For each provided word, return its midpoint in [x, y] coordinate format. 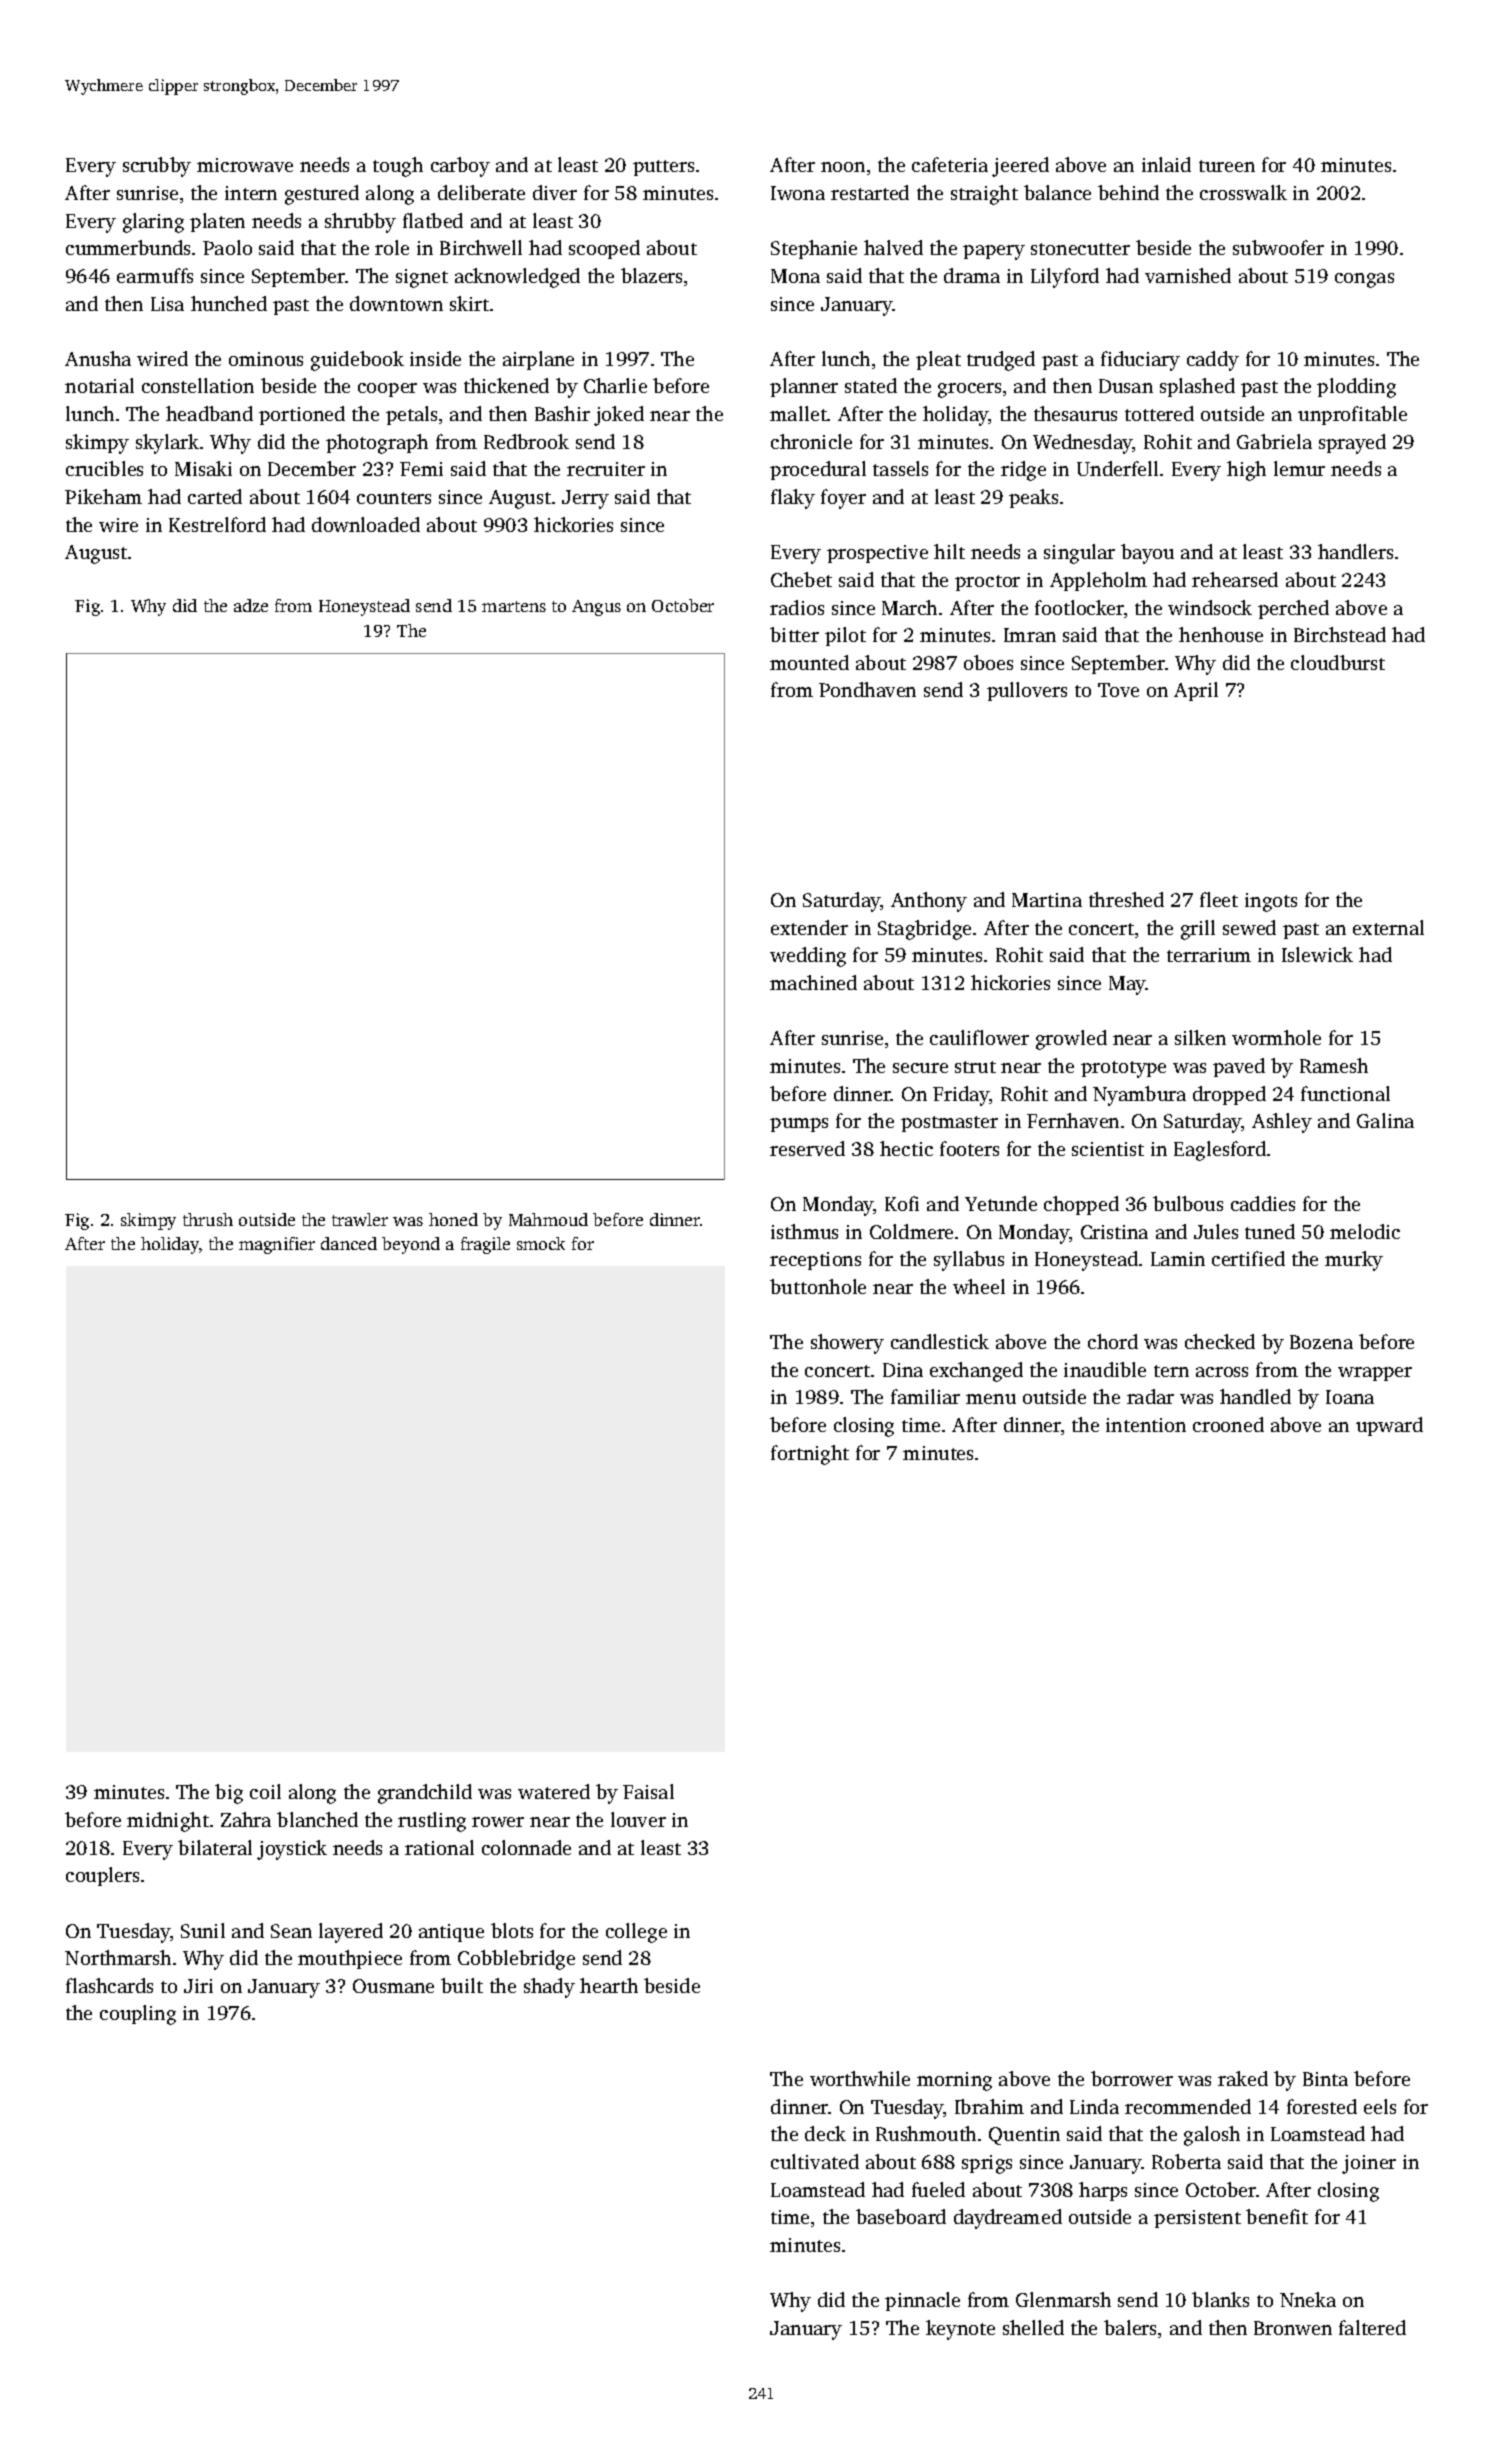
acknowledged [517, 278]
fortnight [810, 1455]
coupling [138, 2015]
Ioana [1350, 1397]
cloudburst [1338, 662]
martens [514, 606]
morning [954, 2081]
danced [349, 1243]
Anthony [929, 902]
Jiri [198, 1986]
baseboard [901, 2216]
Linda [1094, 2106]
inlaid [1166, 164]
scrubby [157, 167]
